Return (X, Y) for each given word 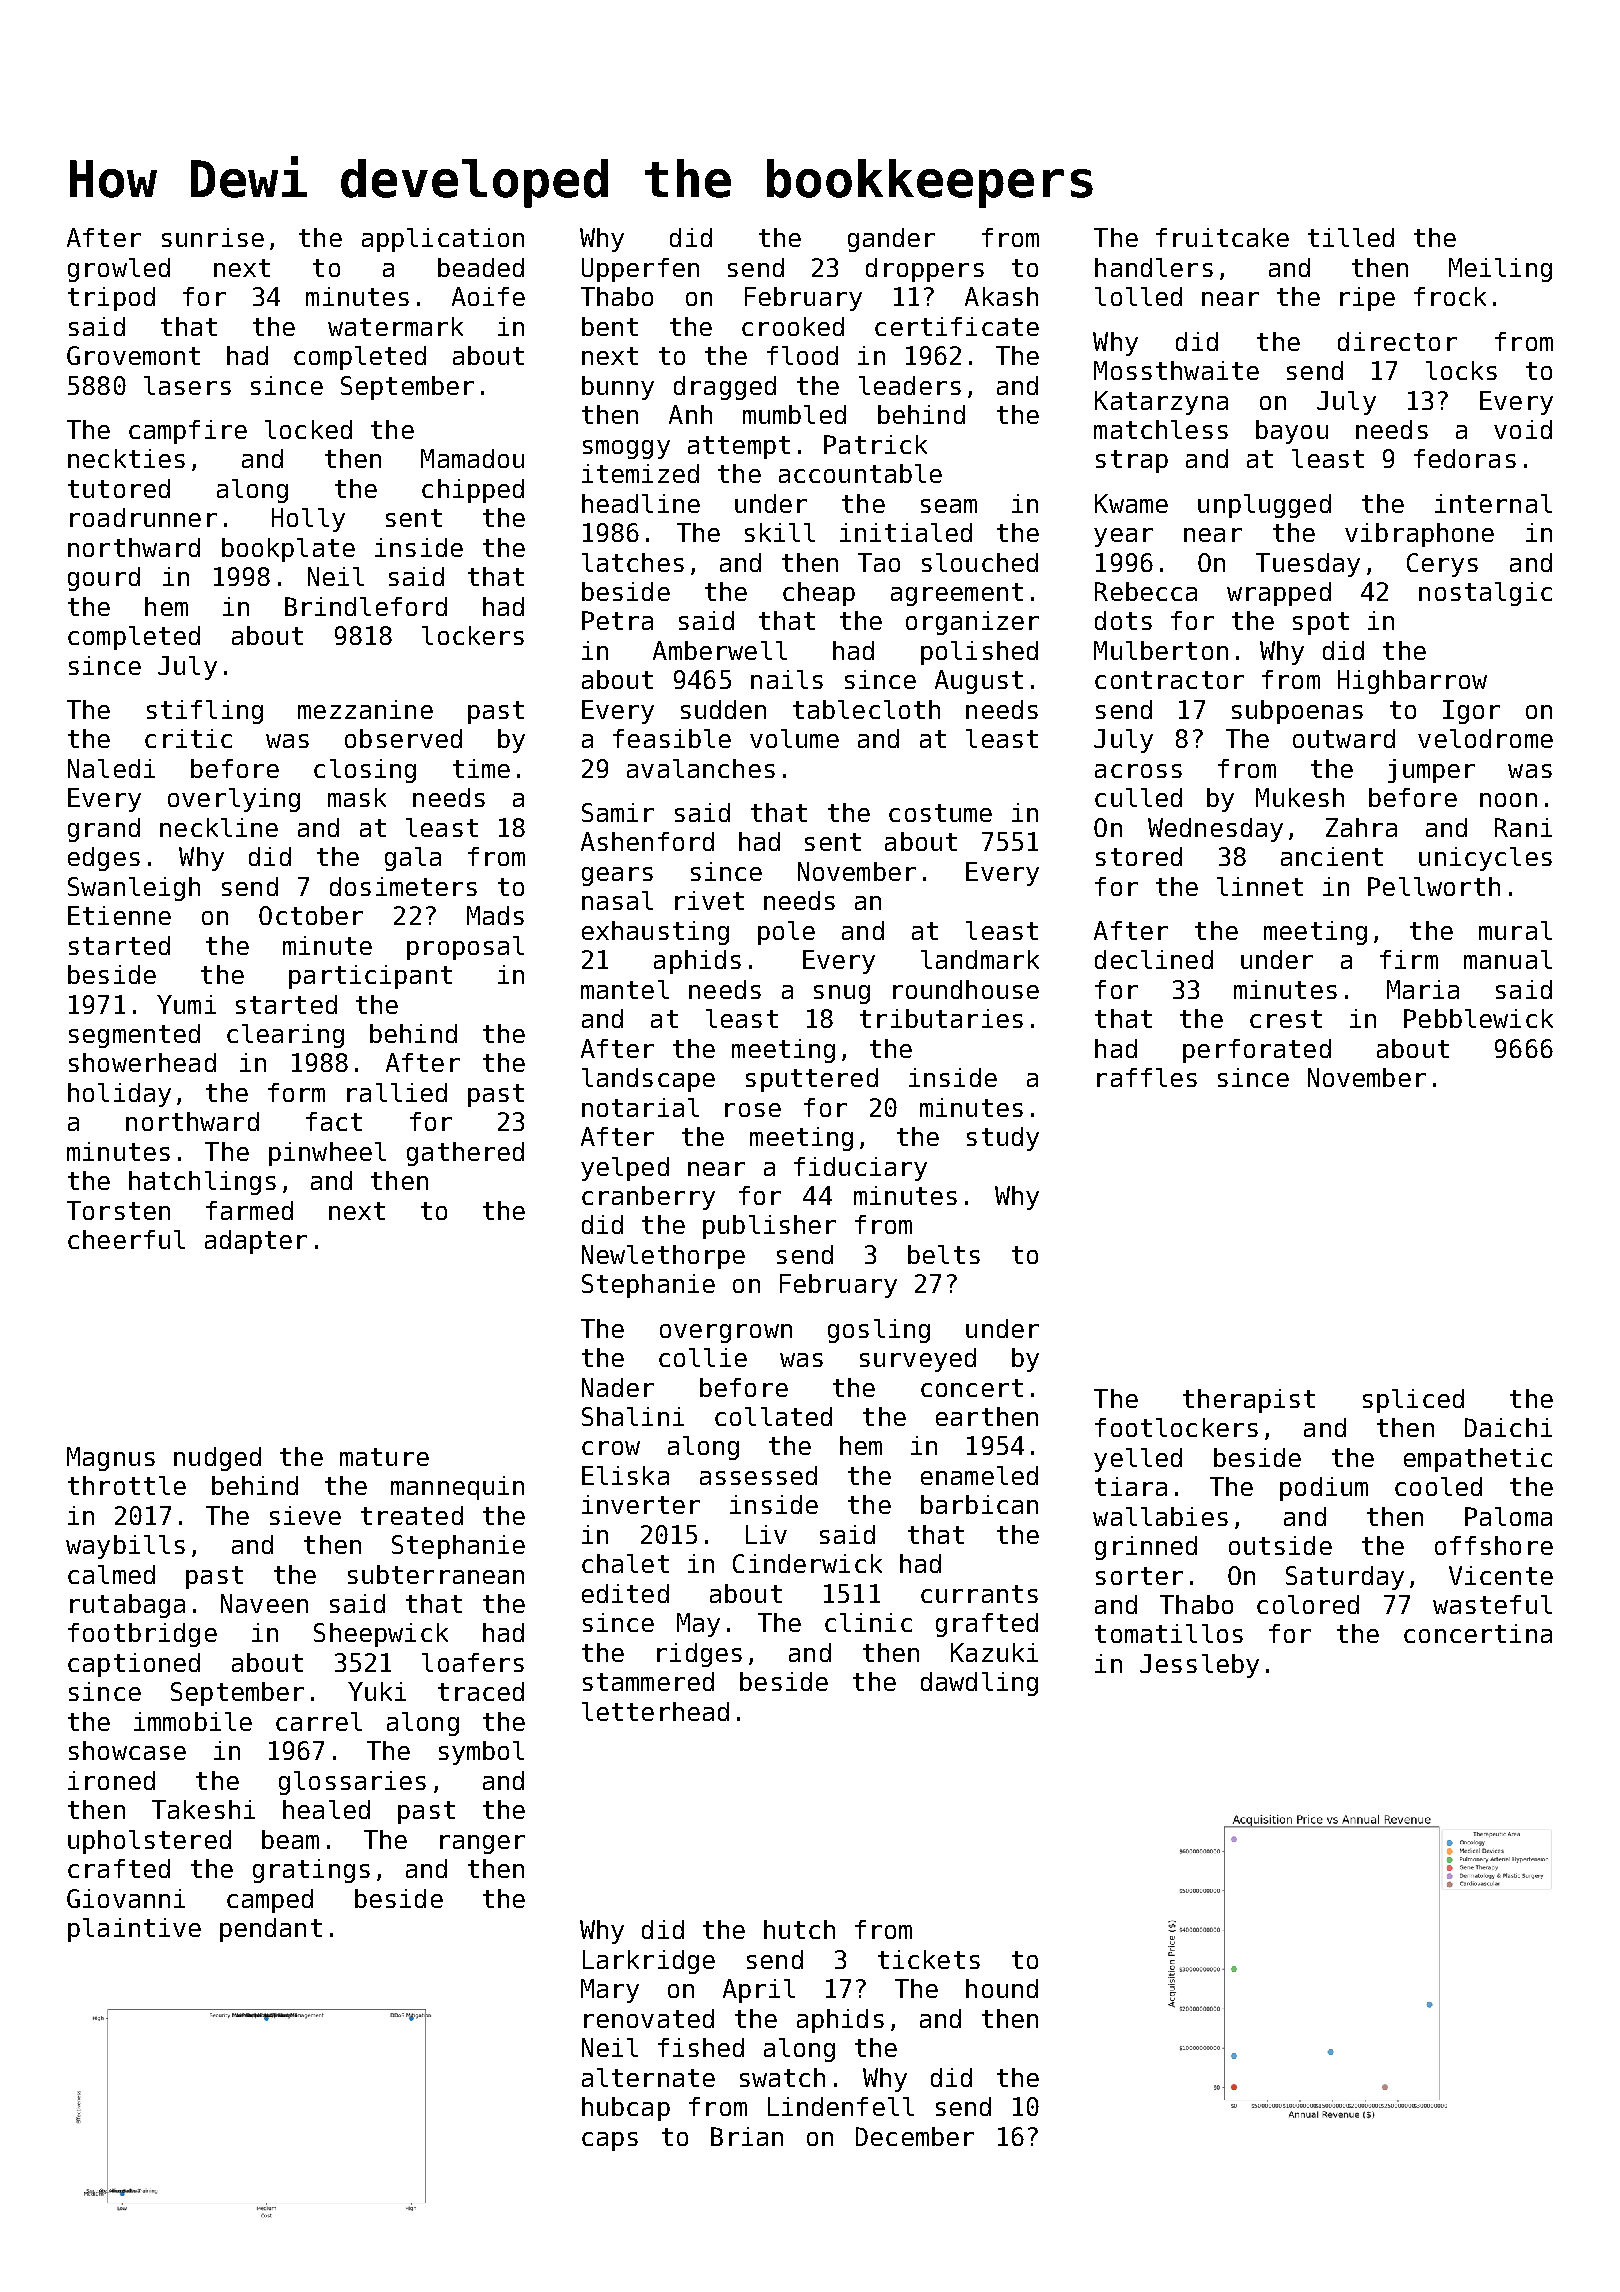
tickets (929, 1959)
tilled (1351, 237)
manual (1508, 959)
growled (119, 270)
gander (891, 240)
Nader (618, 1387)
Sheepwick (381, 1635)
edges (104, 859)
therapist (1249, 1401)
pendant (271, 1930)
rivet (709, 900)
